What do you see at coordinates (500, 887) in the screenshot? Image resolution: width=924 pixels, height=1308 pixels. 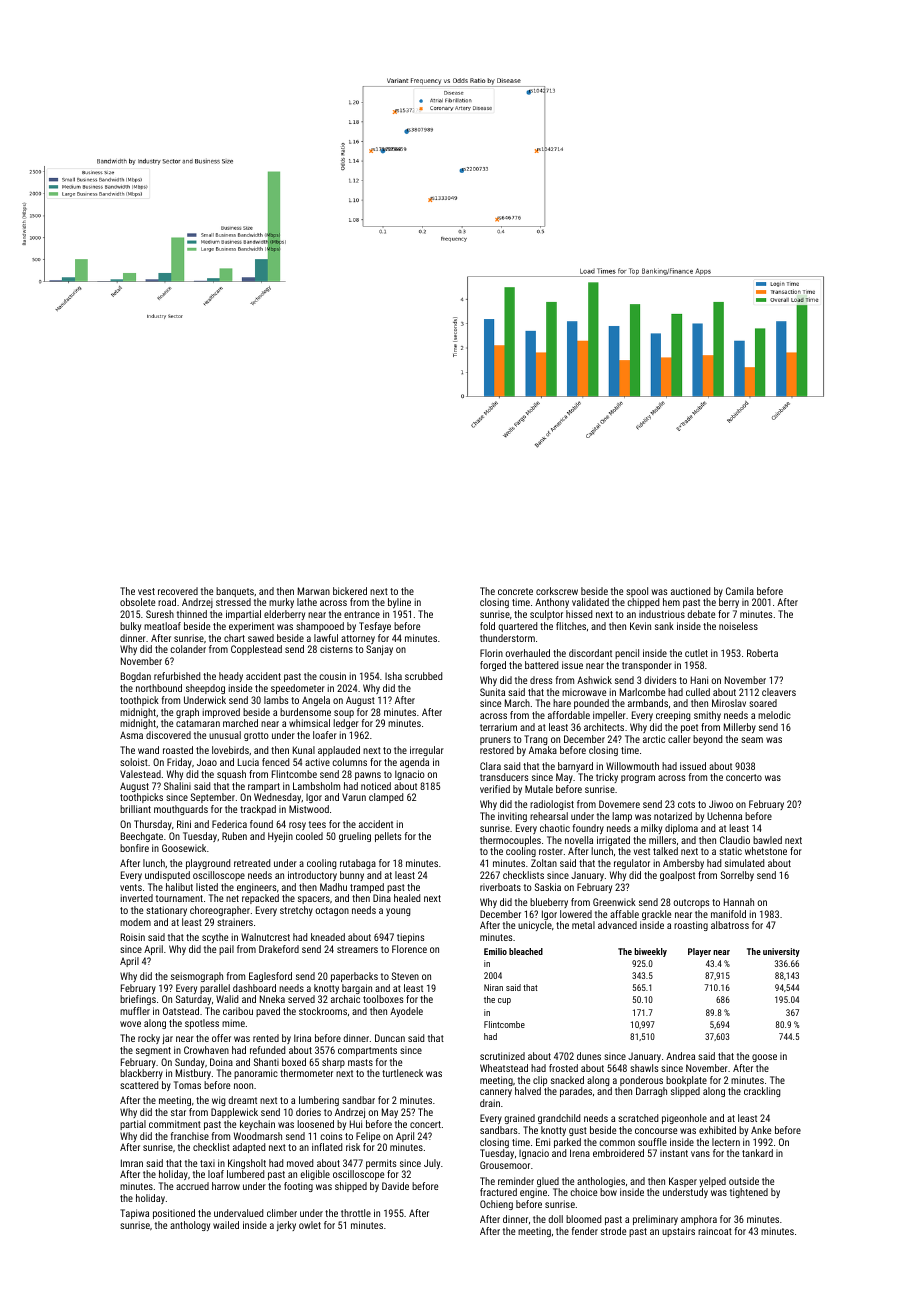 I see `riverboats` at bounding box center [500, 887].
